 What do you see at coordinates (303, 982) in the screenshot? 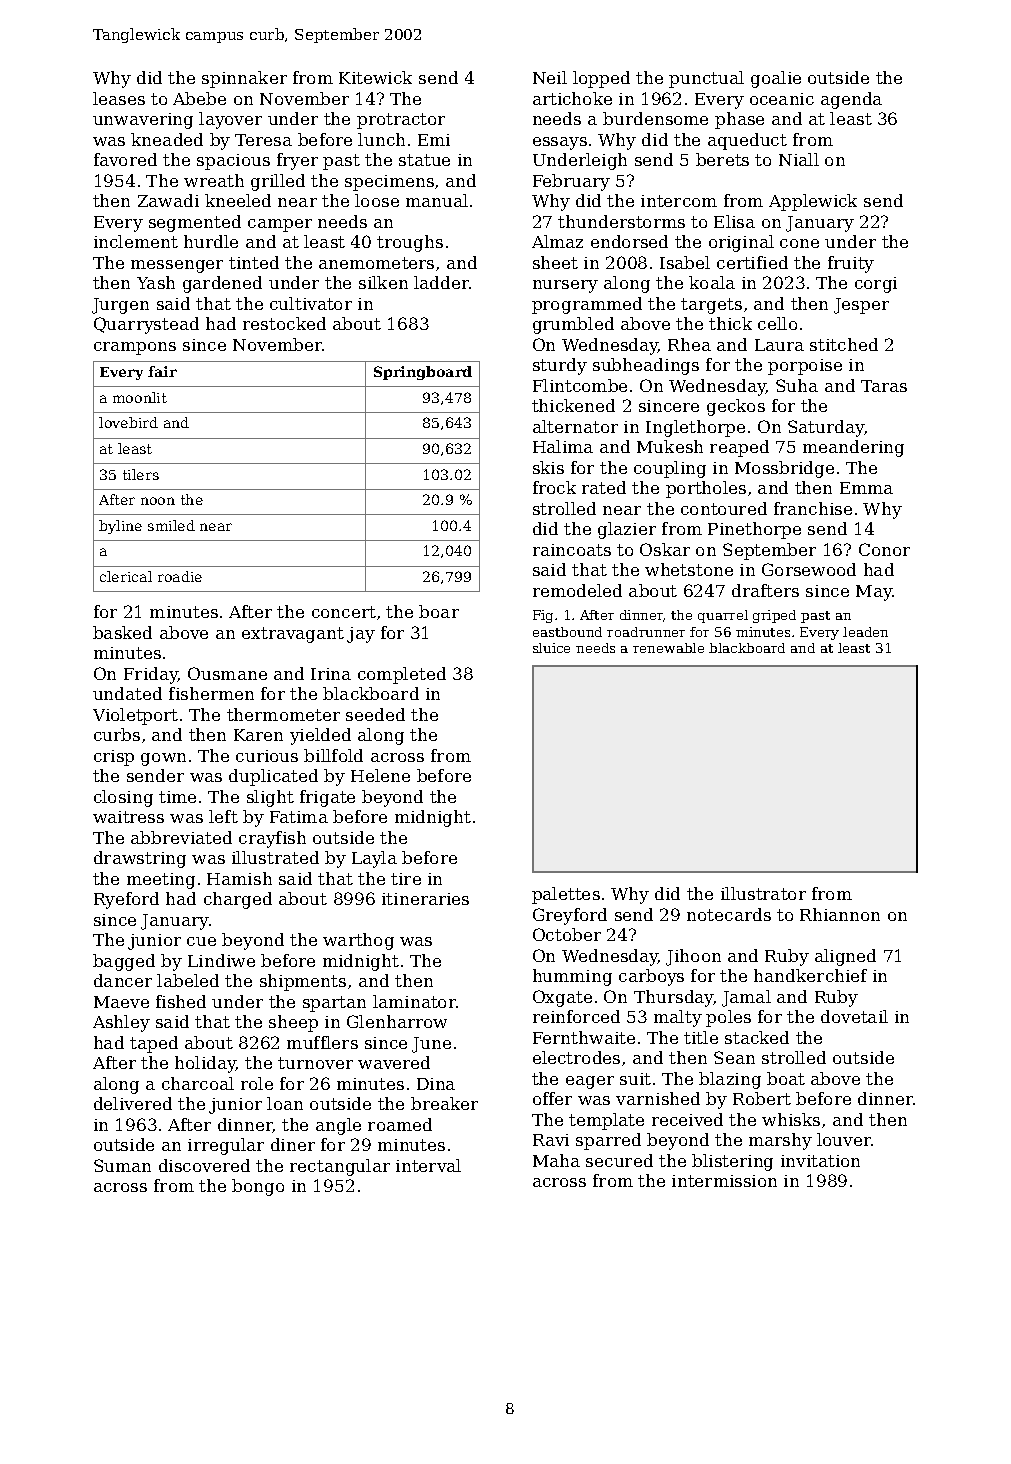
I see `shipments` at bounding box center [303, 982].
